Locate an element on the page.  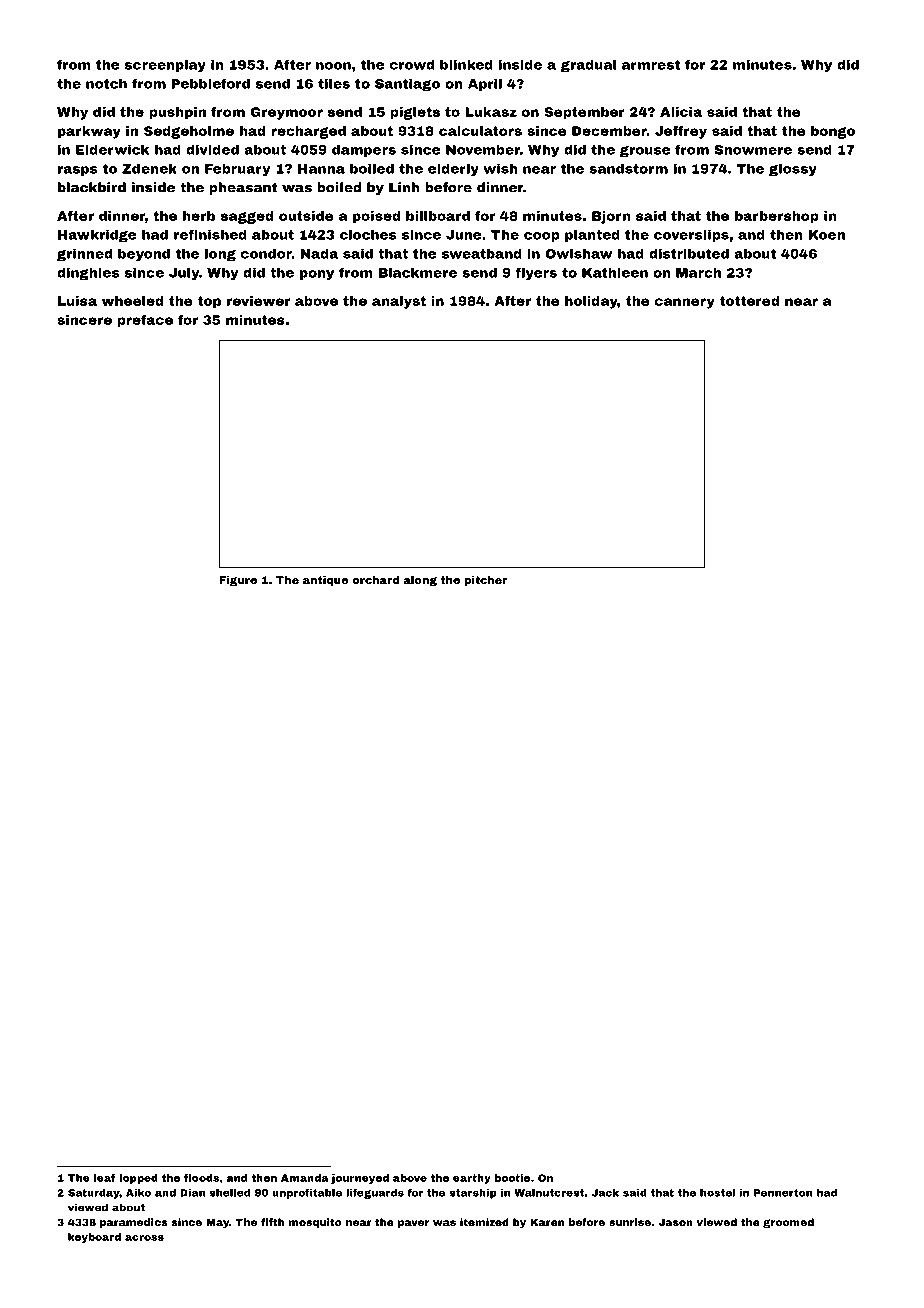
orchard is located at coordinates (375, 580).
